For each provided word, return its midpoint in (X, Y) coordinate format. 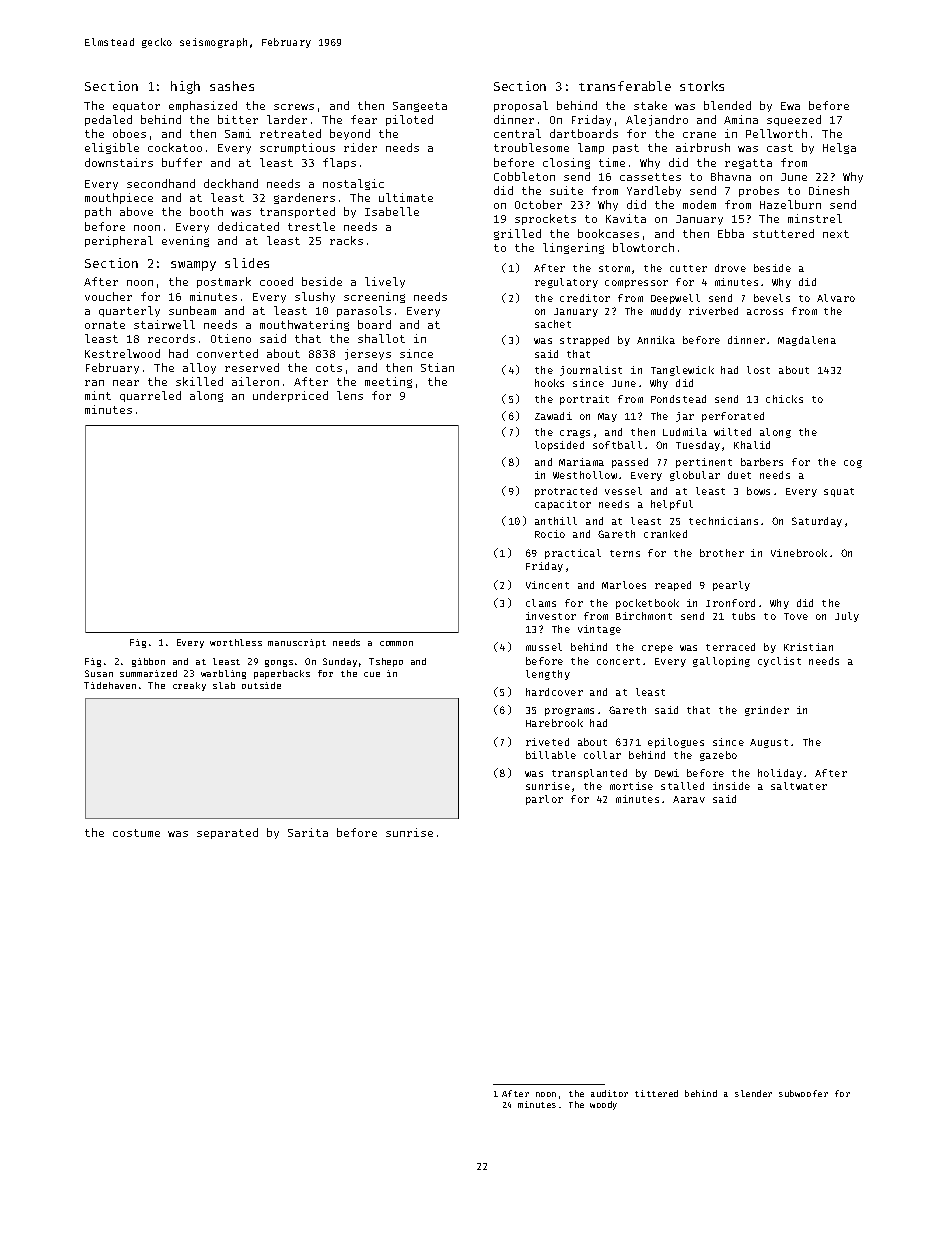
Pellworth (776, 133)
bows (758, 491)
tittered (656, 1093)
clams (541, 603)
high (185, 87)
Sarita (308, 832)
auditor (609, 1093)
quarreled (150, 396)
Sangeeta (420, 107)
